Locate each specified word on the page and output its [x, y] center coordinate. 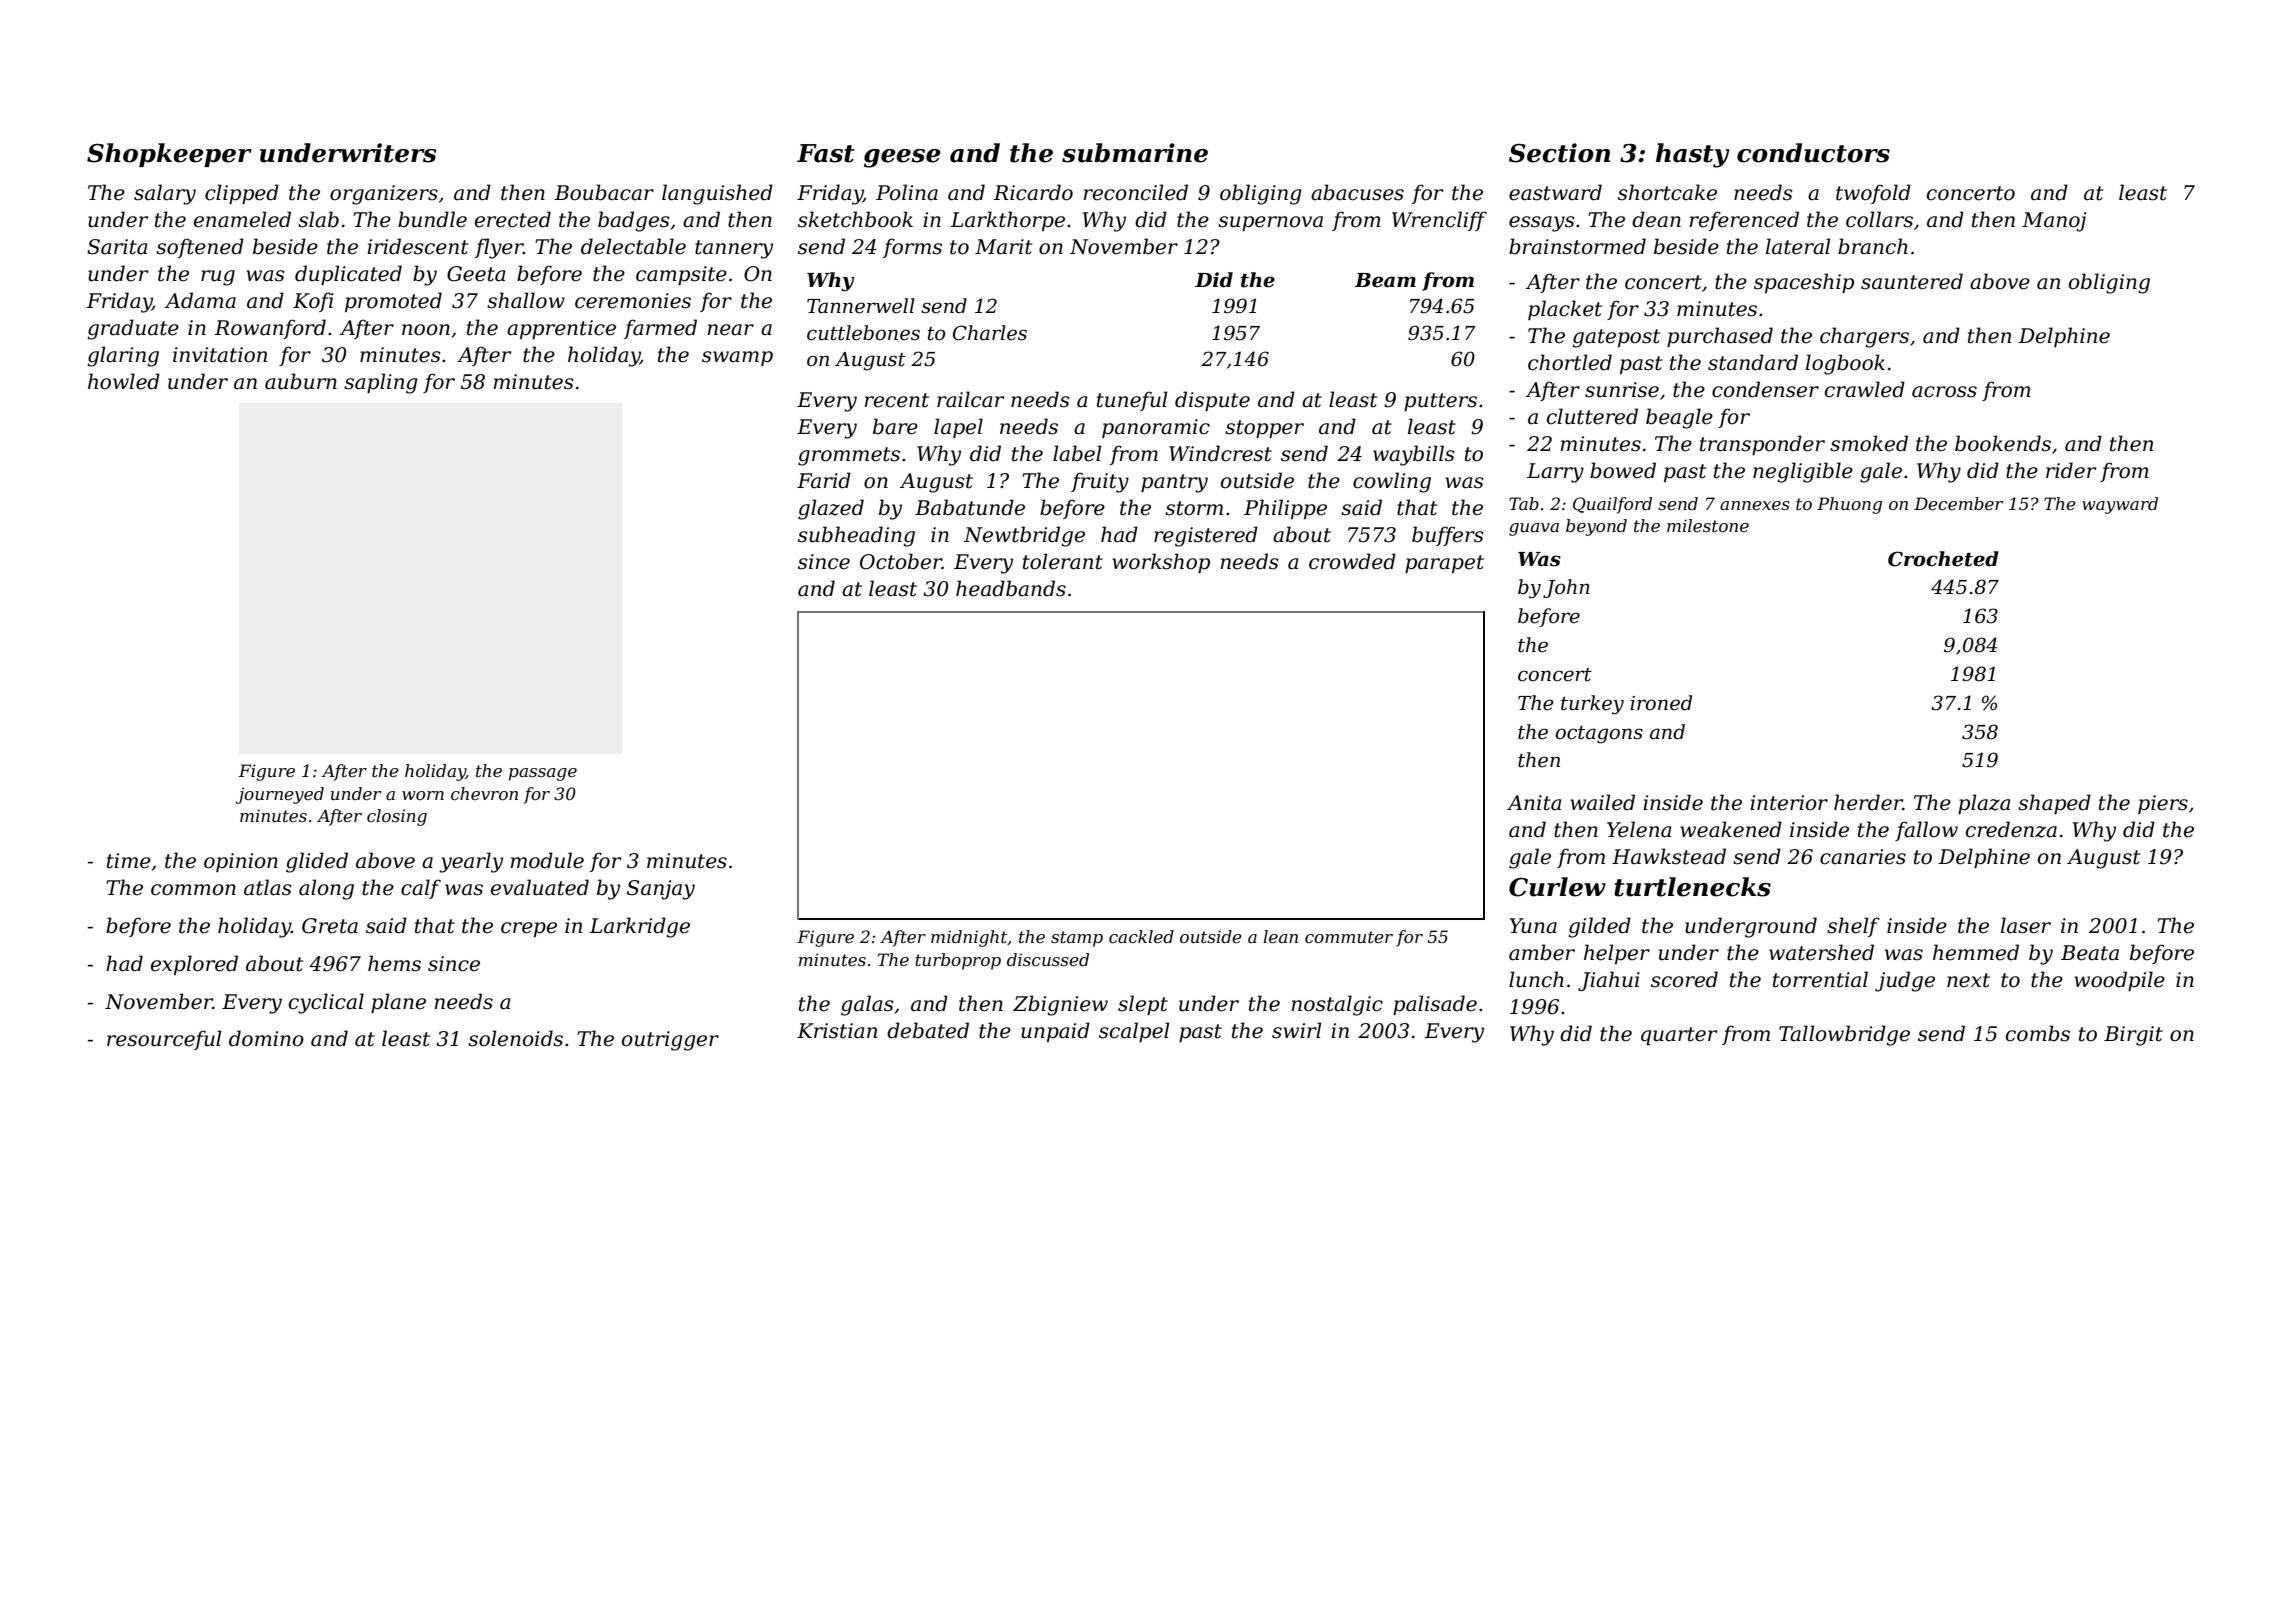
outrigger [670, 1041]
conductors [1813, 153]
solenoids [515, 1038]
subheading [856, 536]
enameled [242, 219]
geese [902, 158]
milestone [1708, 525]
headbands [1011, 588]
